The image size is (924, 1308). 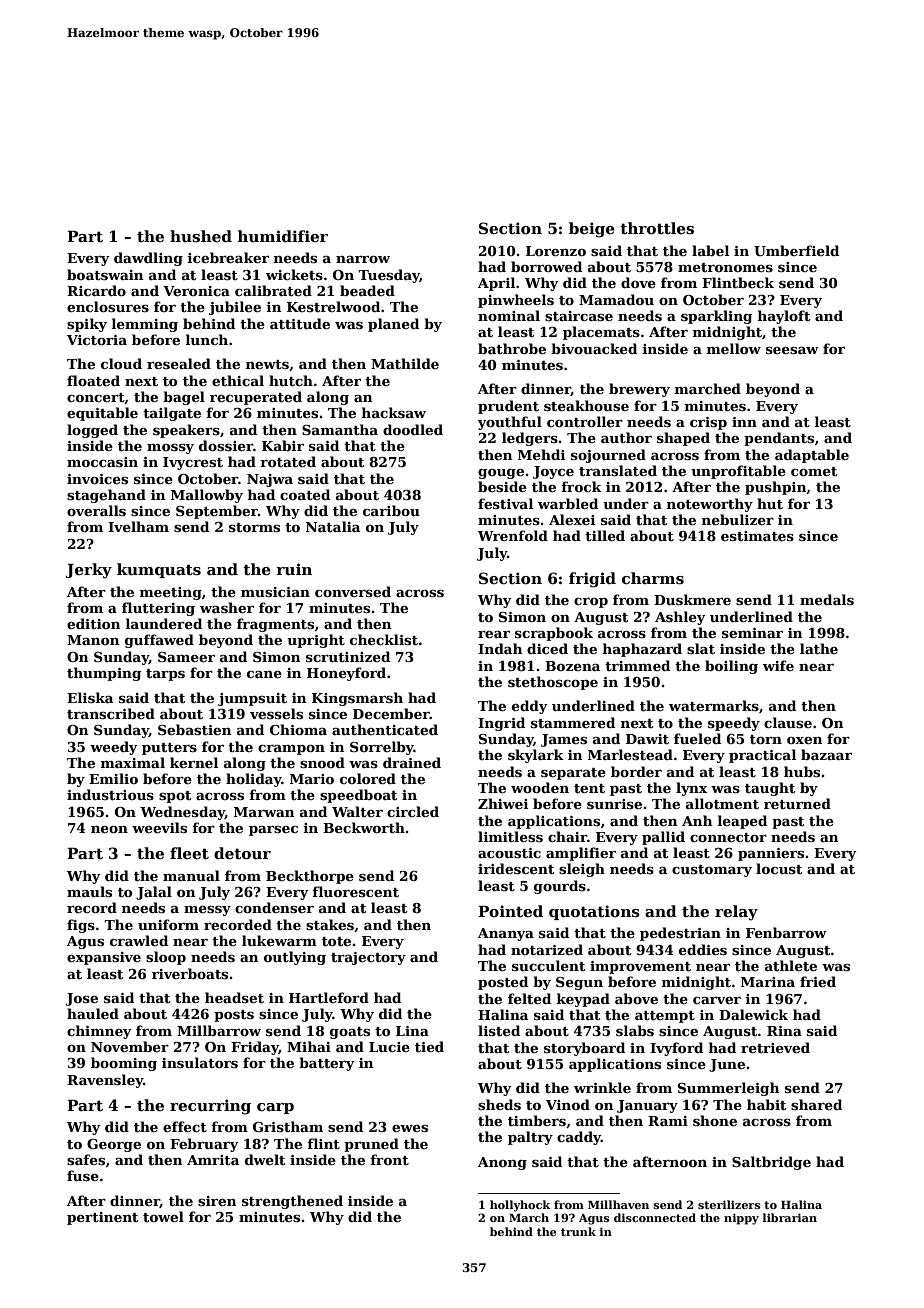 What do you see at coordinates (715, 1120) in the screenshot?
I see `shone` at bounding box center [715, 1120].
